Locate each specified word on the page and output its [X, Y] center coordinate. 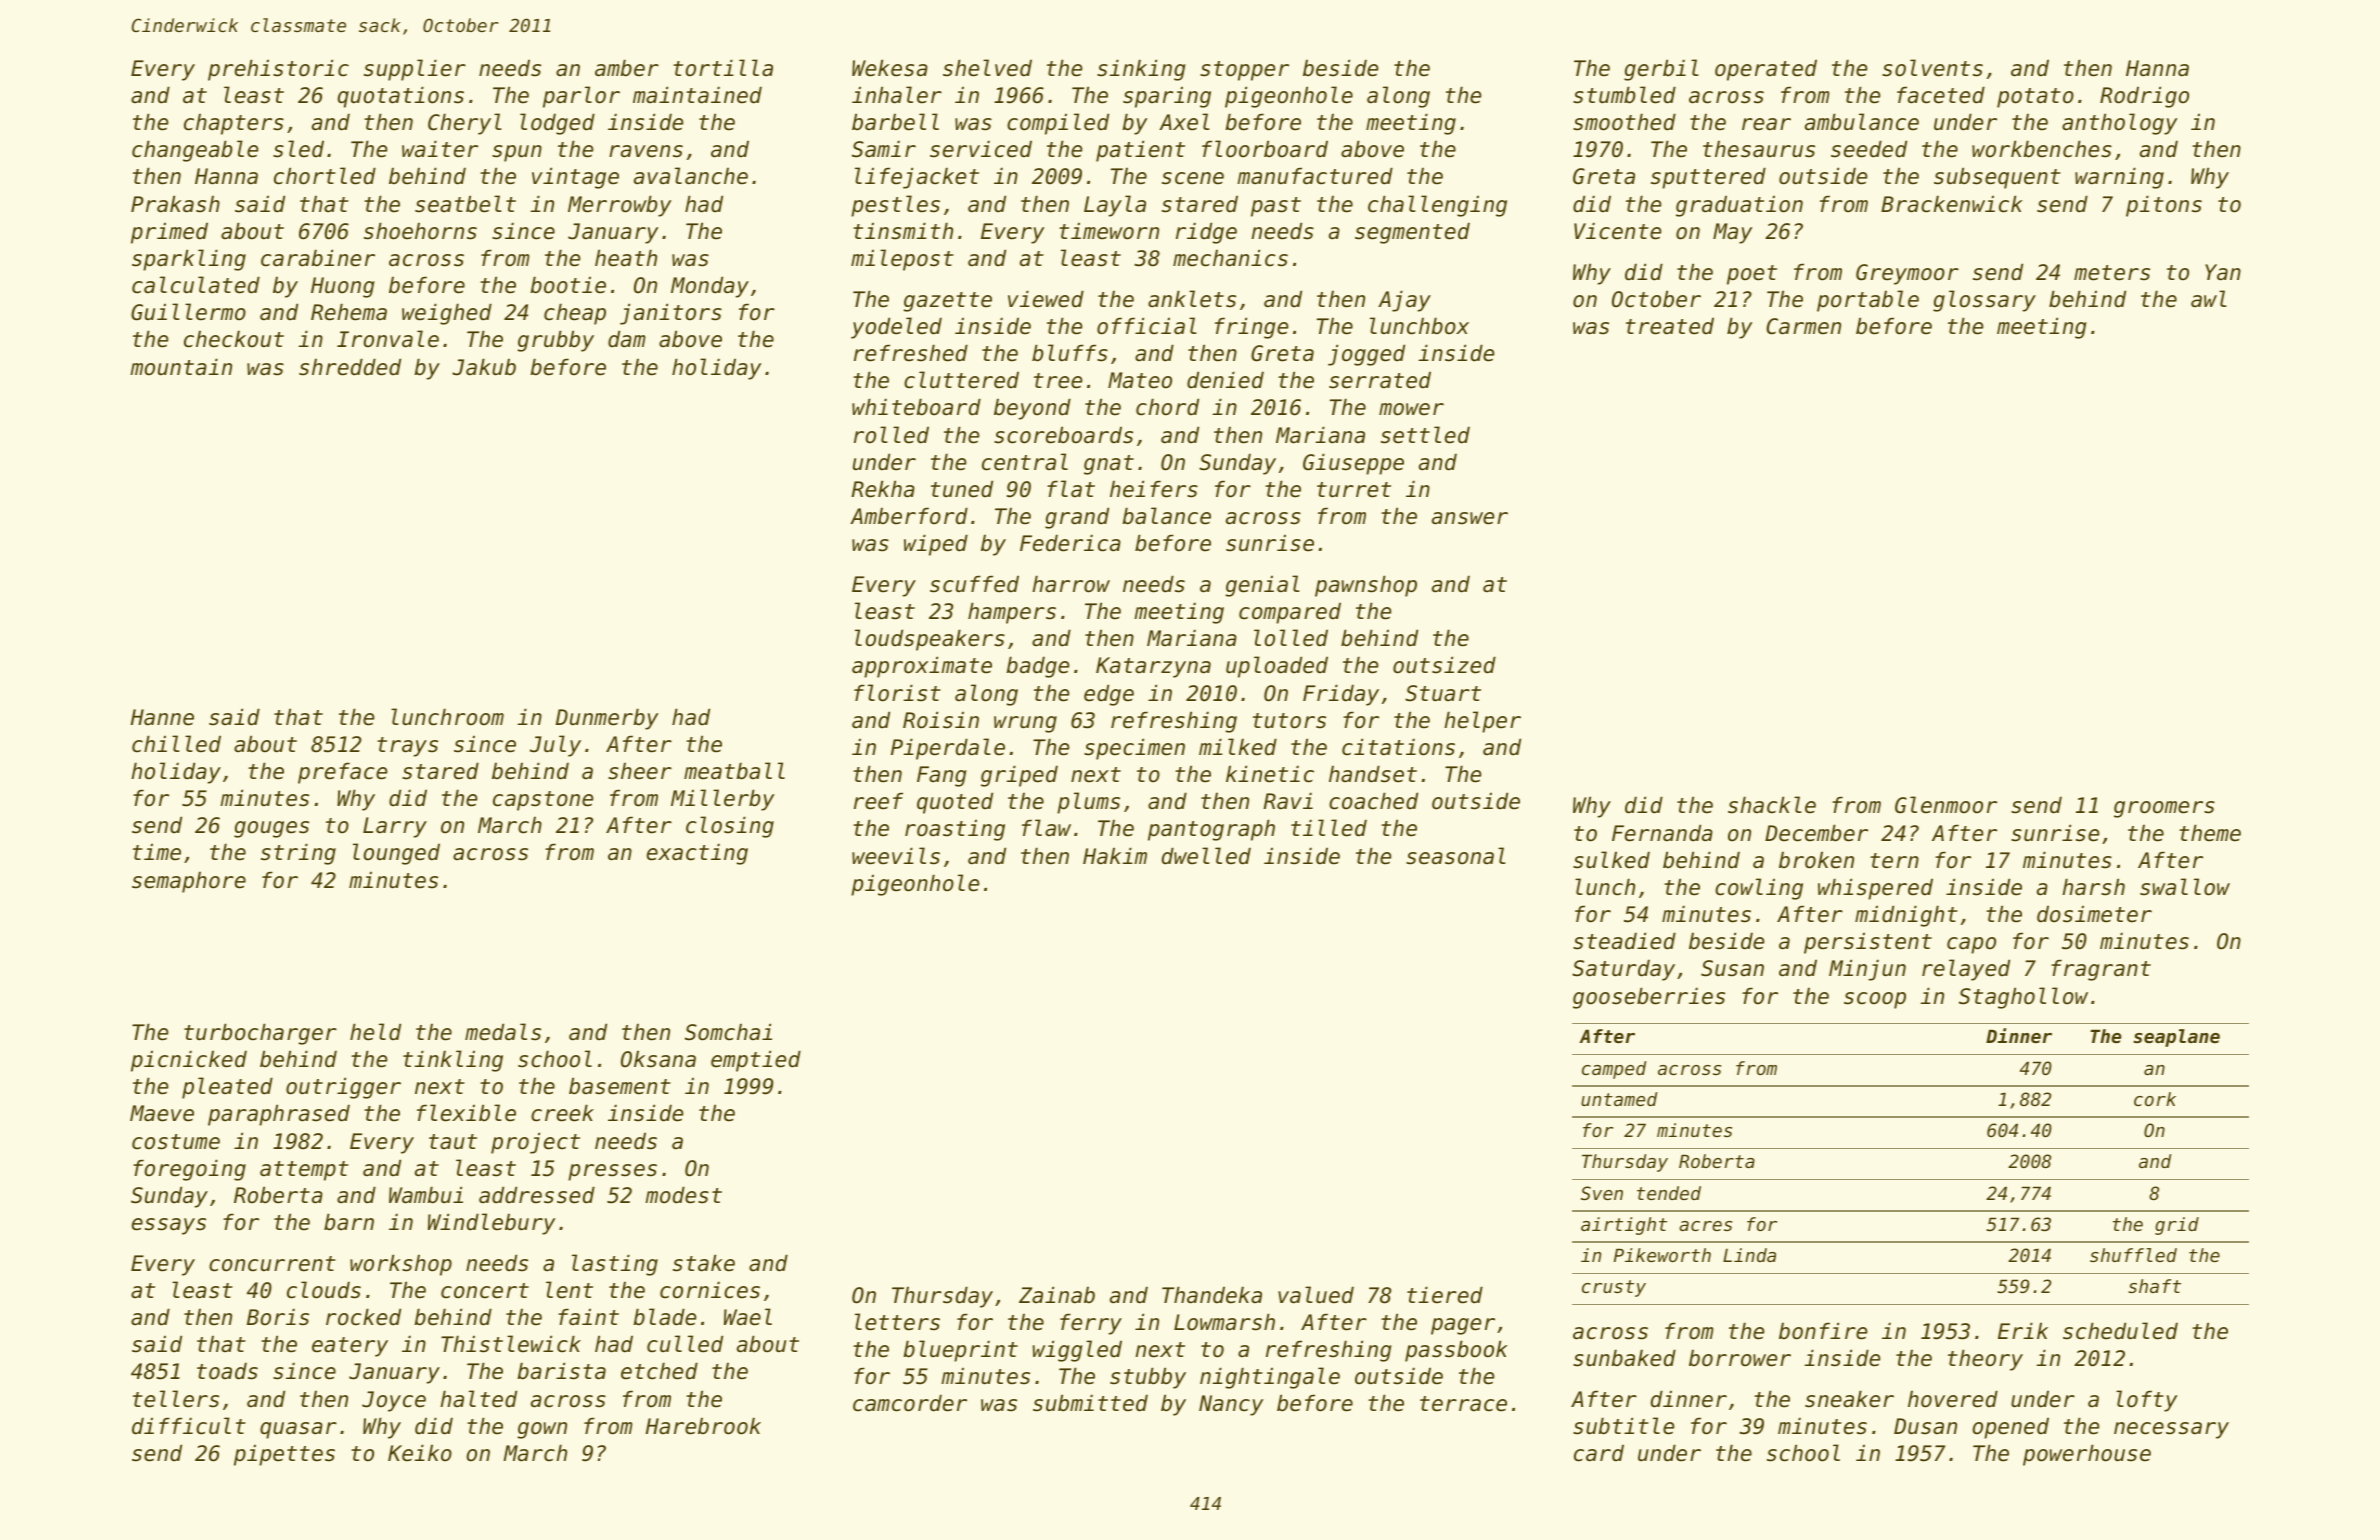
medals [503, 1032]
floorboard [1265, 149]
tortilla [723, 68]
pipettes [284, 1455]
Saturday [1623, 970]
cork [2155, 1099]
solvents [1932, 68]
